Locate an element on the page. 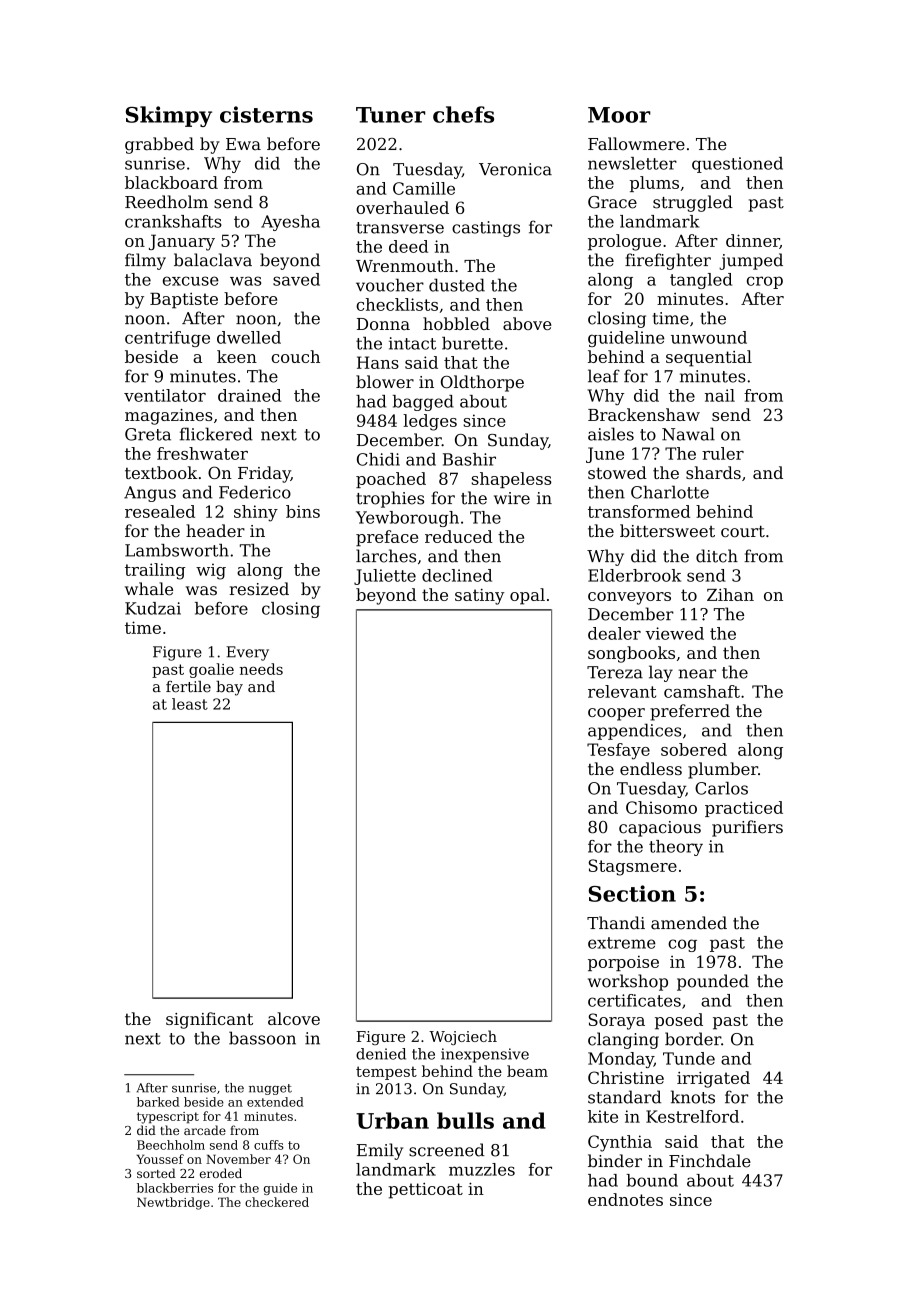 The image size is (908, 1316). Wojciech is located at coordinates (463, 1037).
